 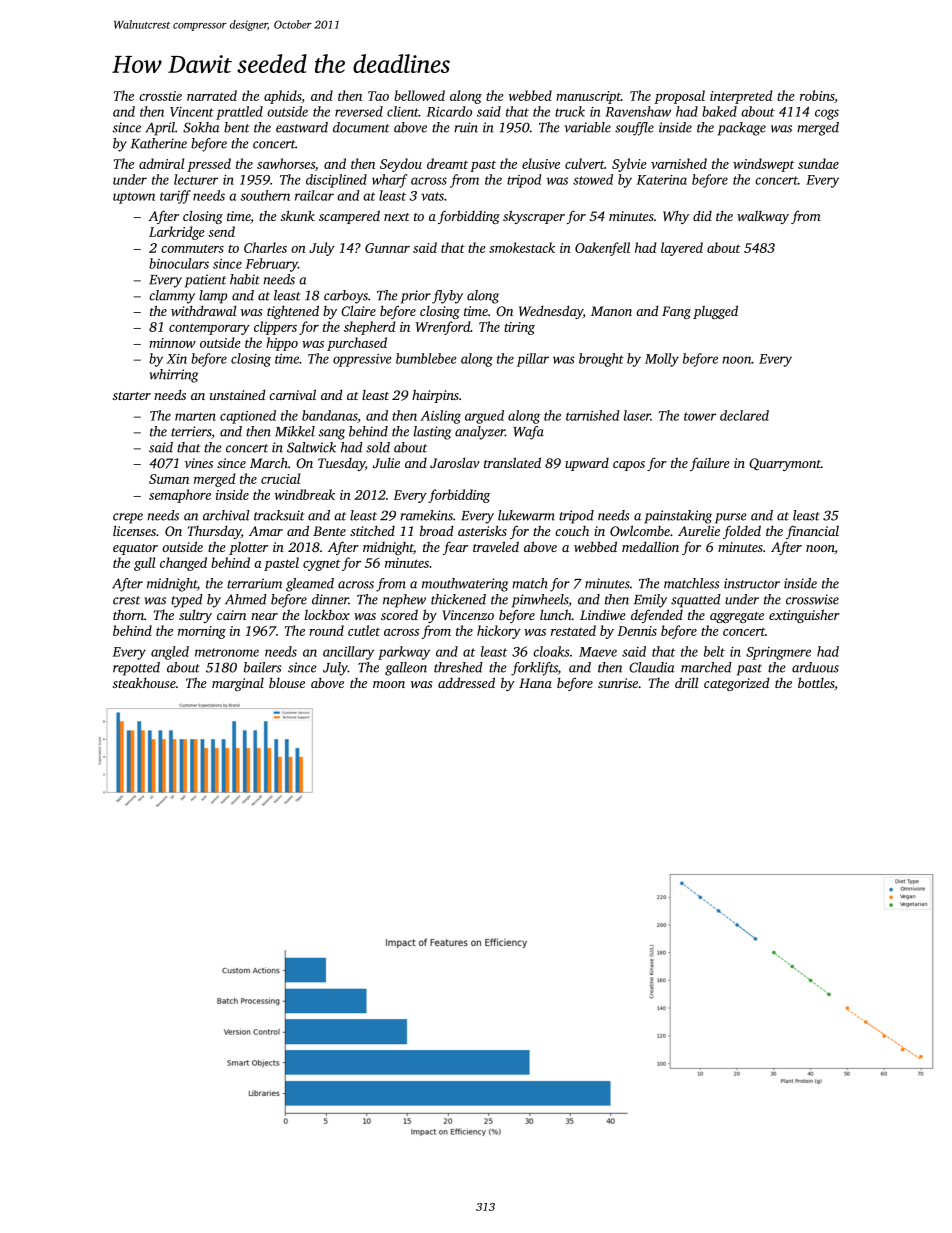 I want to click on skyscraper, so click(x=534, y=217).
